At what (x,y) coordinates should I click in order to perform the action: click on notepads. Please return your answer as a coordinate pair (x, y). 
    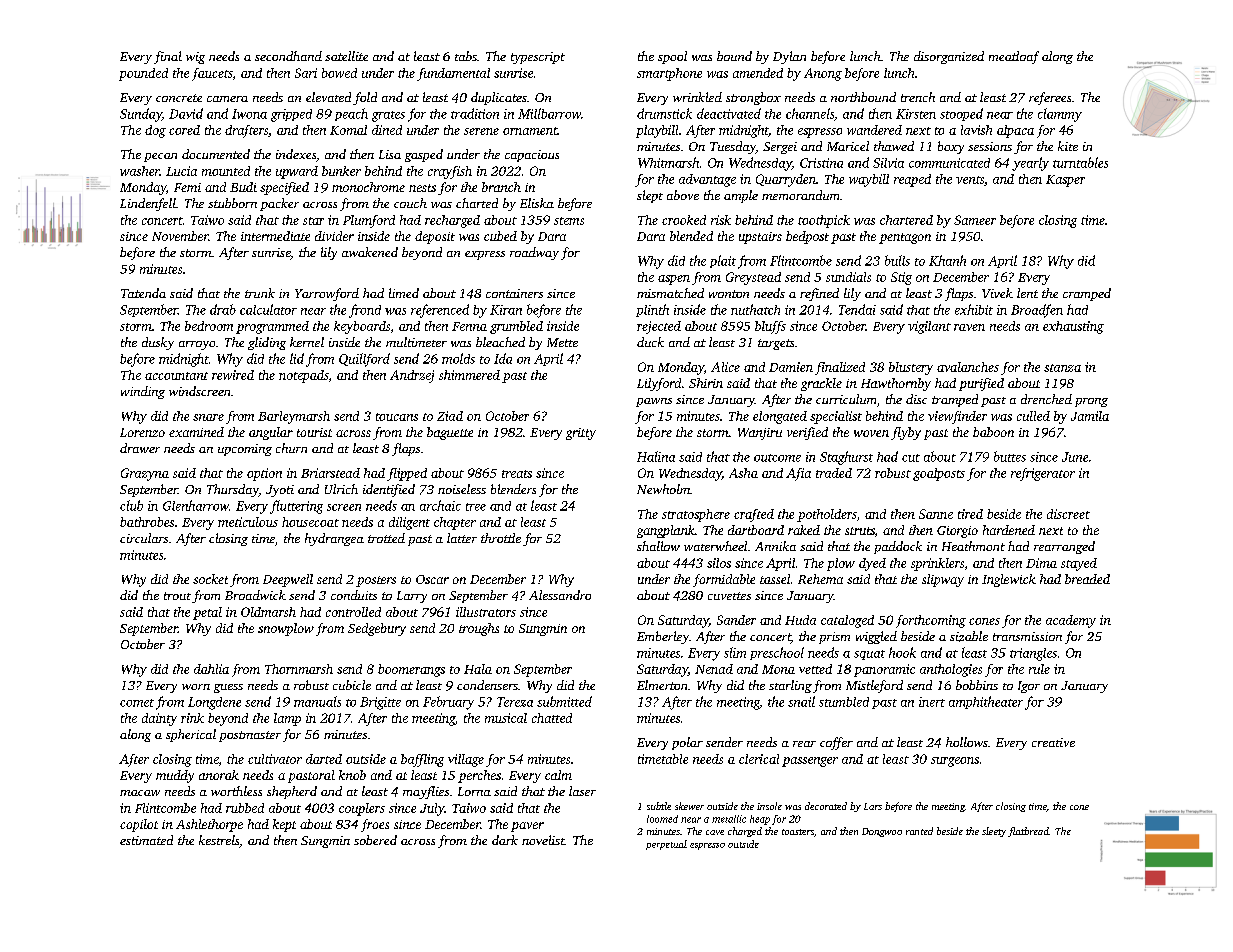
    Looking at the image, I should click on (304, 376).
